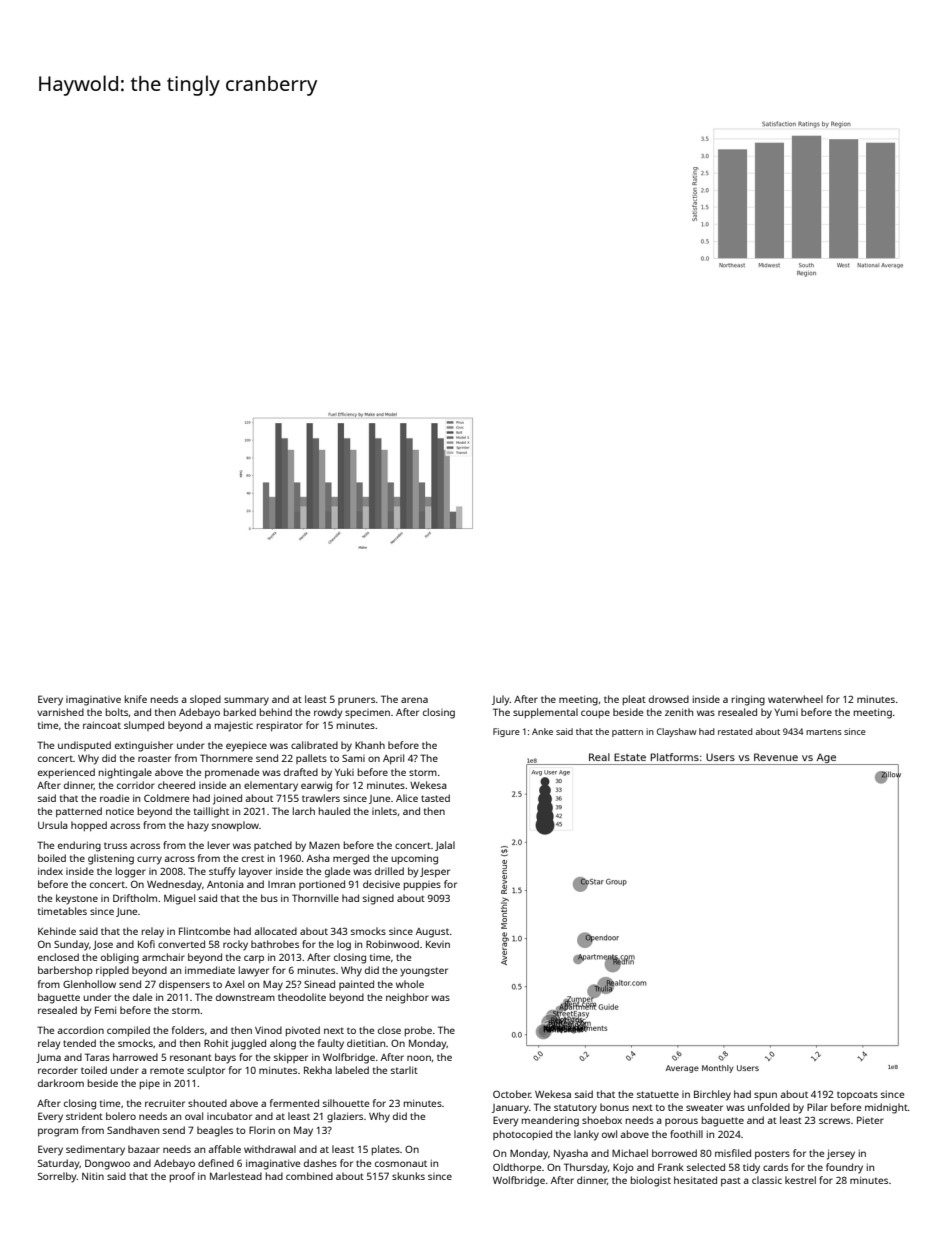  Describe the element at coordinates (356, 701) in the page. I see `pruners` at that location.
